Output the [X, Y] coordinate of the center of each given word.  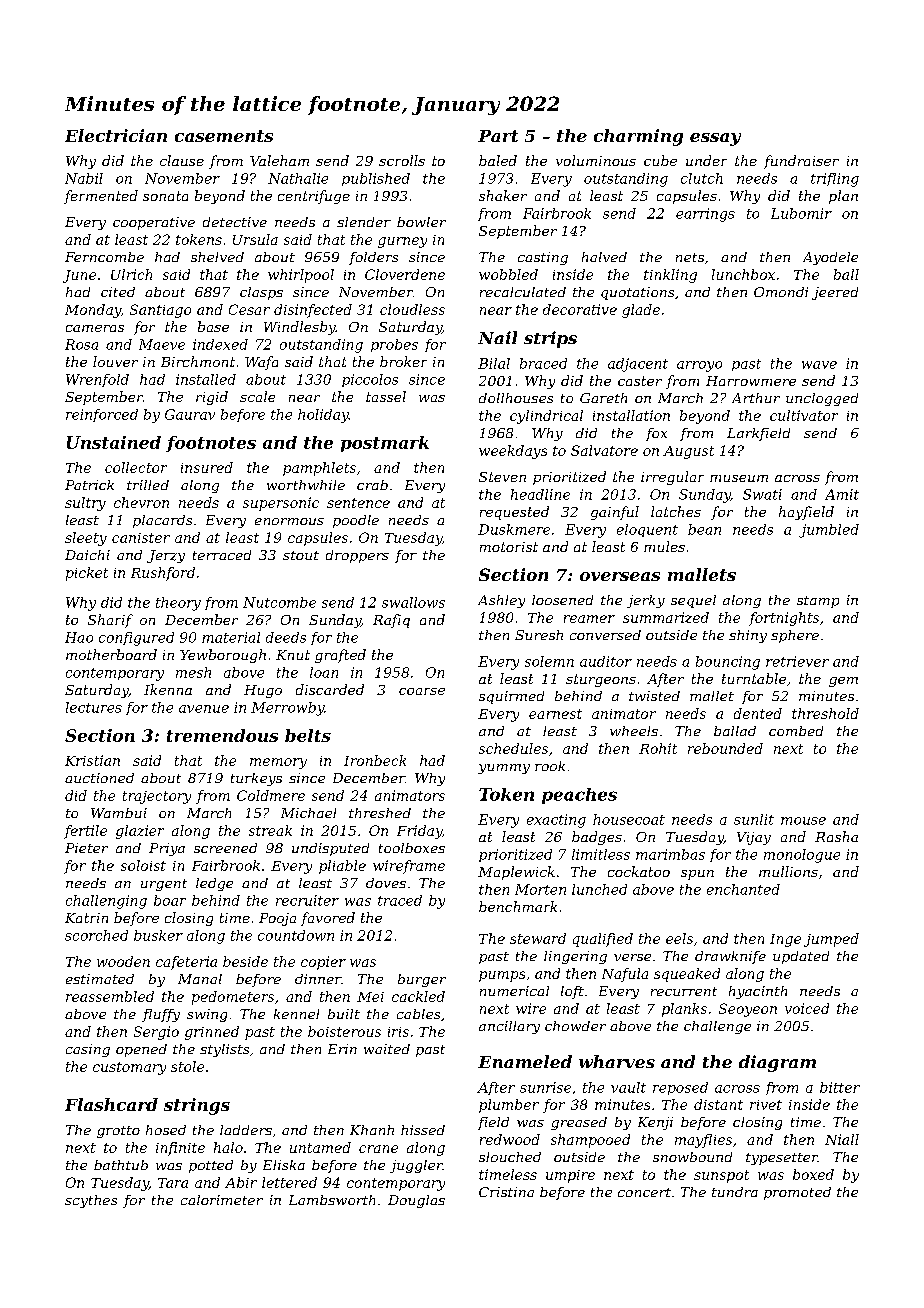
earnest [555, 714]
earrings [705, 215]
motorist [509, 547]
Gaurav [190, 414]
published [376, 179]
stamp [818, 602]
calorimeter [222, 1200]
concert [644, 1192]
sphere [795, 636]
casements [224, 136]
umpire [570, 1176]
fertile [85, 832]
